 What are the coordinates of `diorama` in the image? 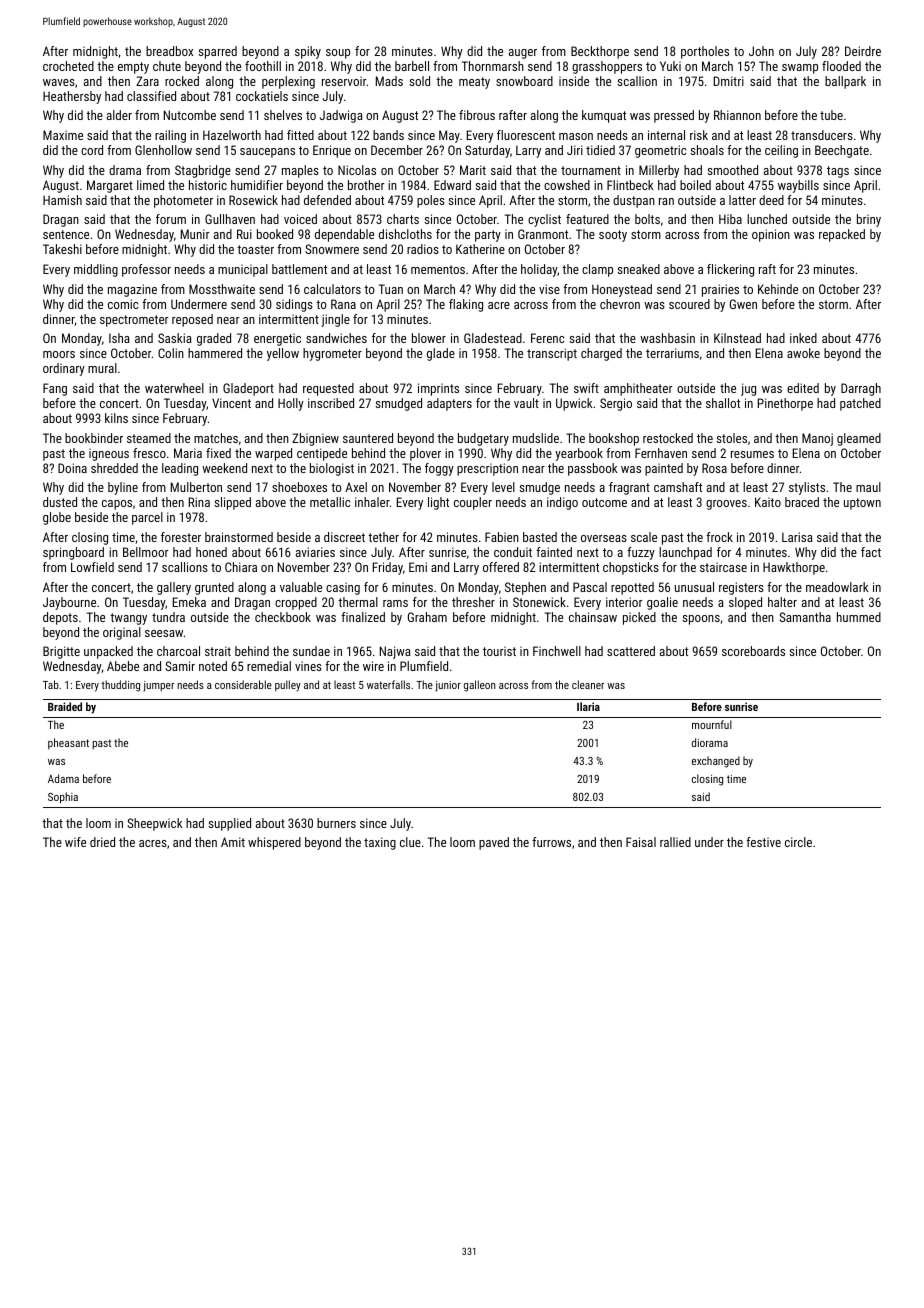 It's located at (710, 742).
